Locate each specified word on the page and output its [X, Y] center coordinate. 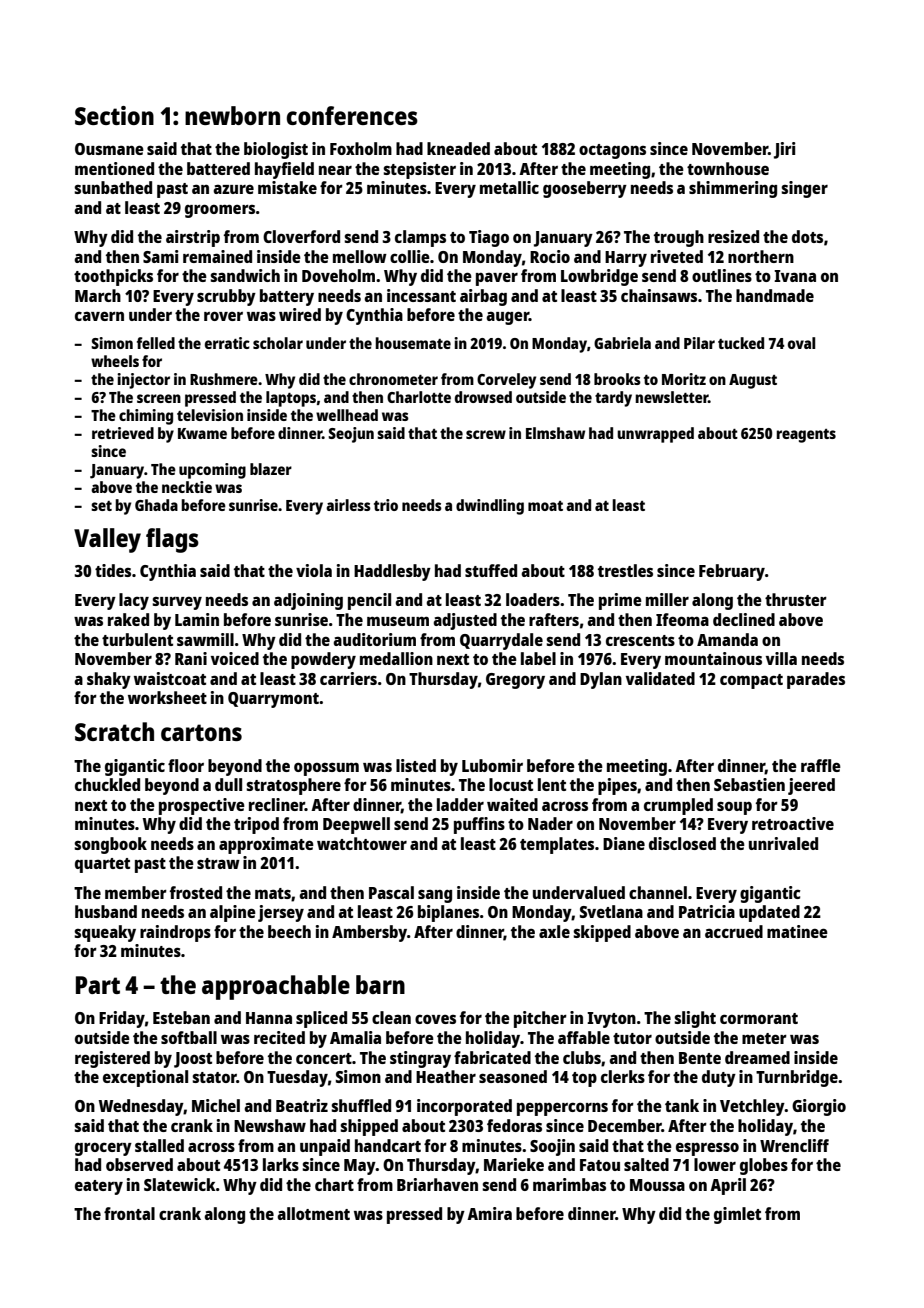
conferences [352, 115]
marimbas [569, 1184]
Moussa [657, 1185]
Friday [122, 1019]
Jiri [785, 150]
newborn [232, 115]
